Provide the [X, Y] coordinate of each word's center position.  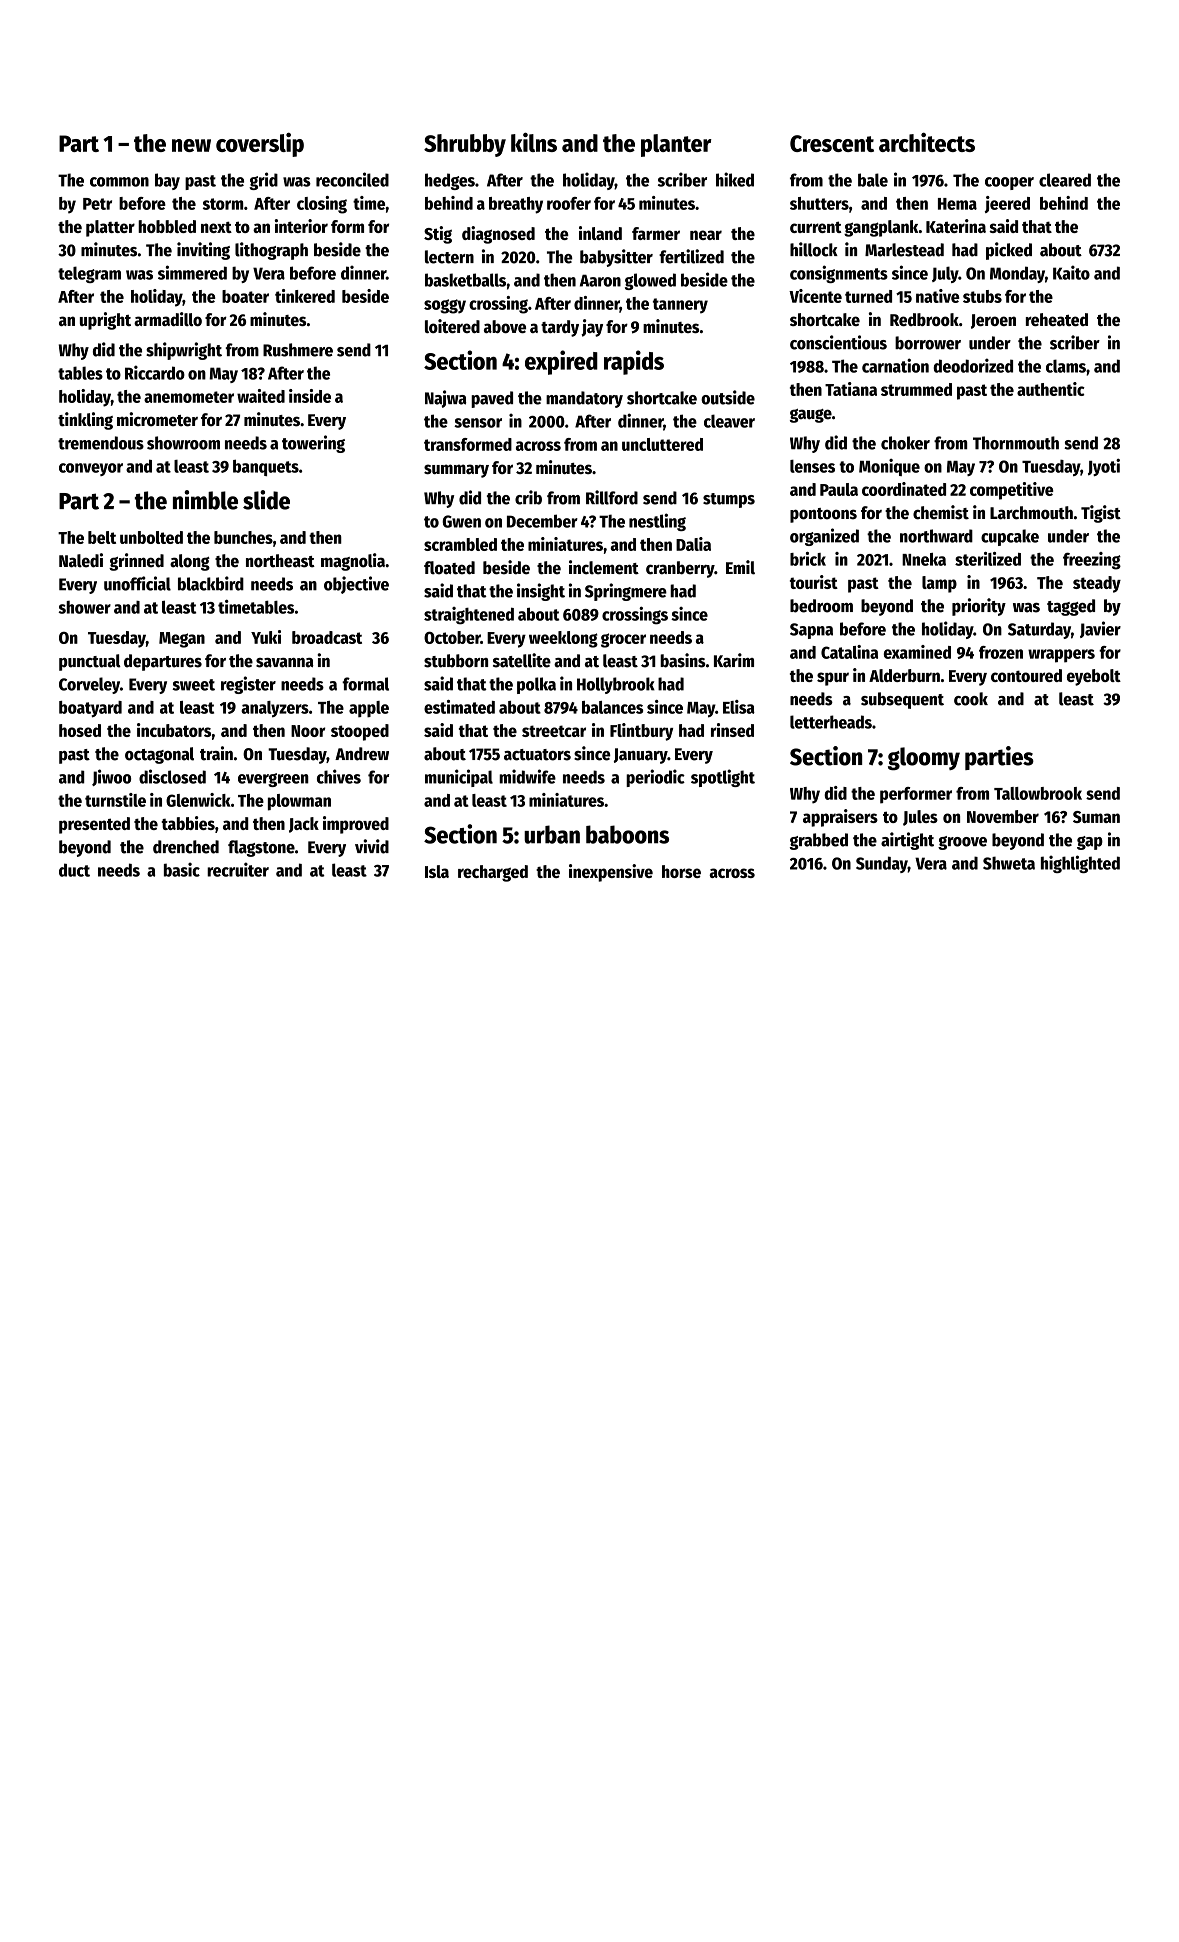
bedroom [821, 606]
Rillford [612, 497]
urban [552, 834]
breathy [516, 205]
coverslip [260, 145]
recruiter [238, 869]
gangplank [881, 228]
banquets [266, 467]
